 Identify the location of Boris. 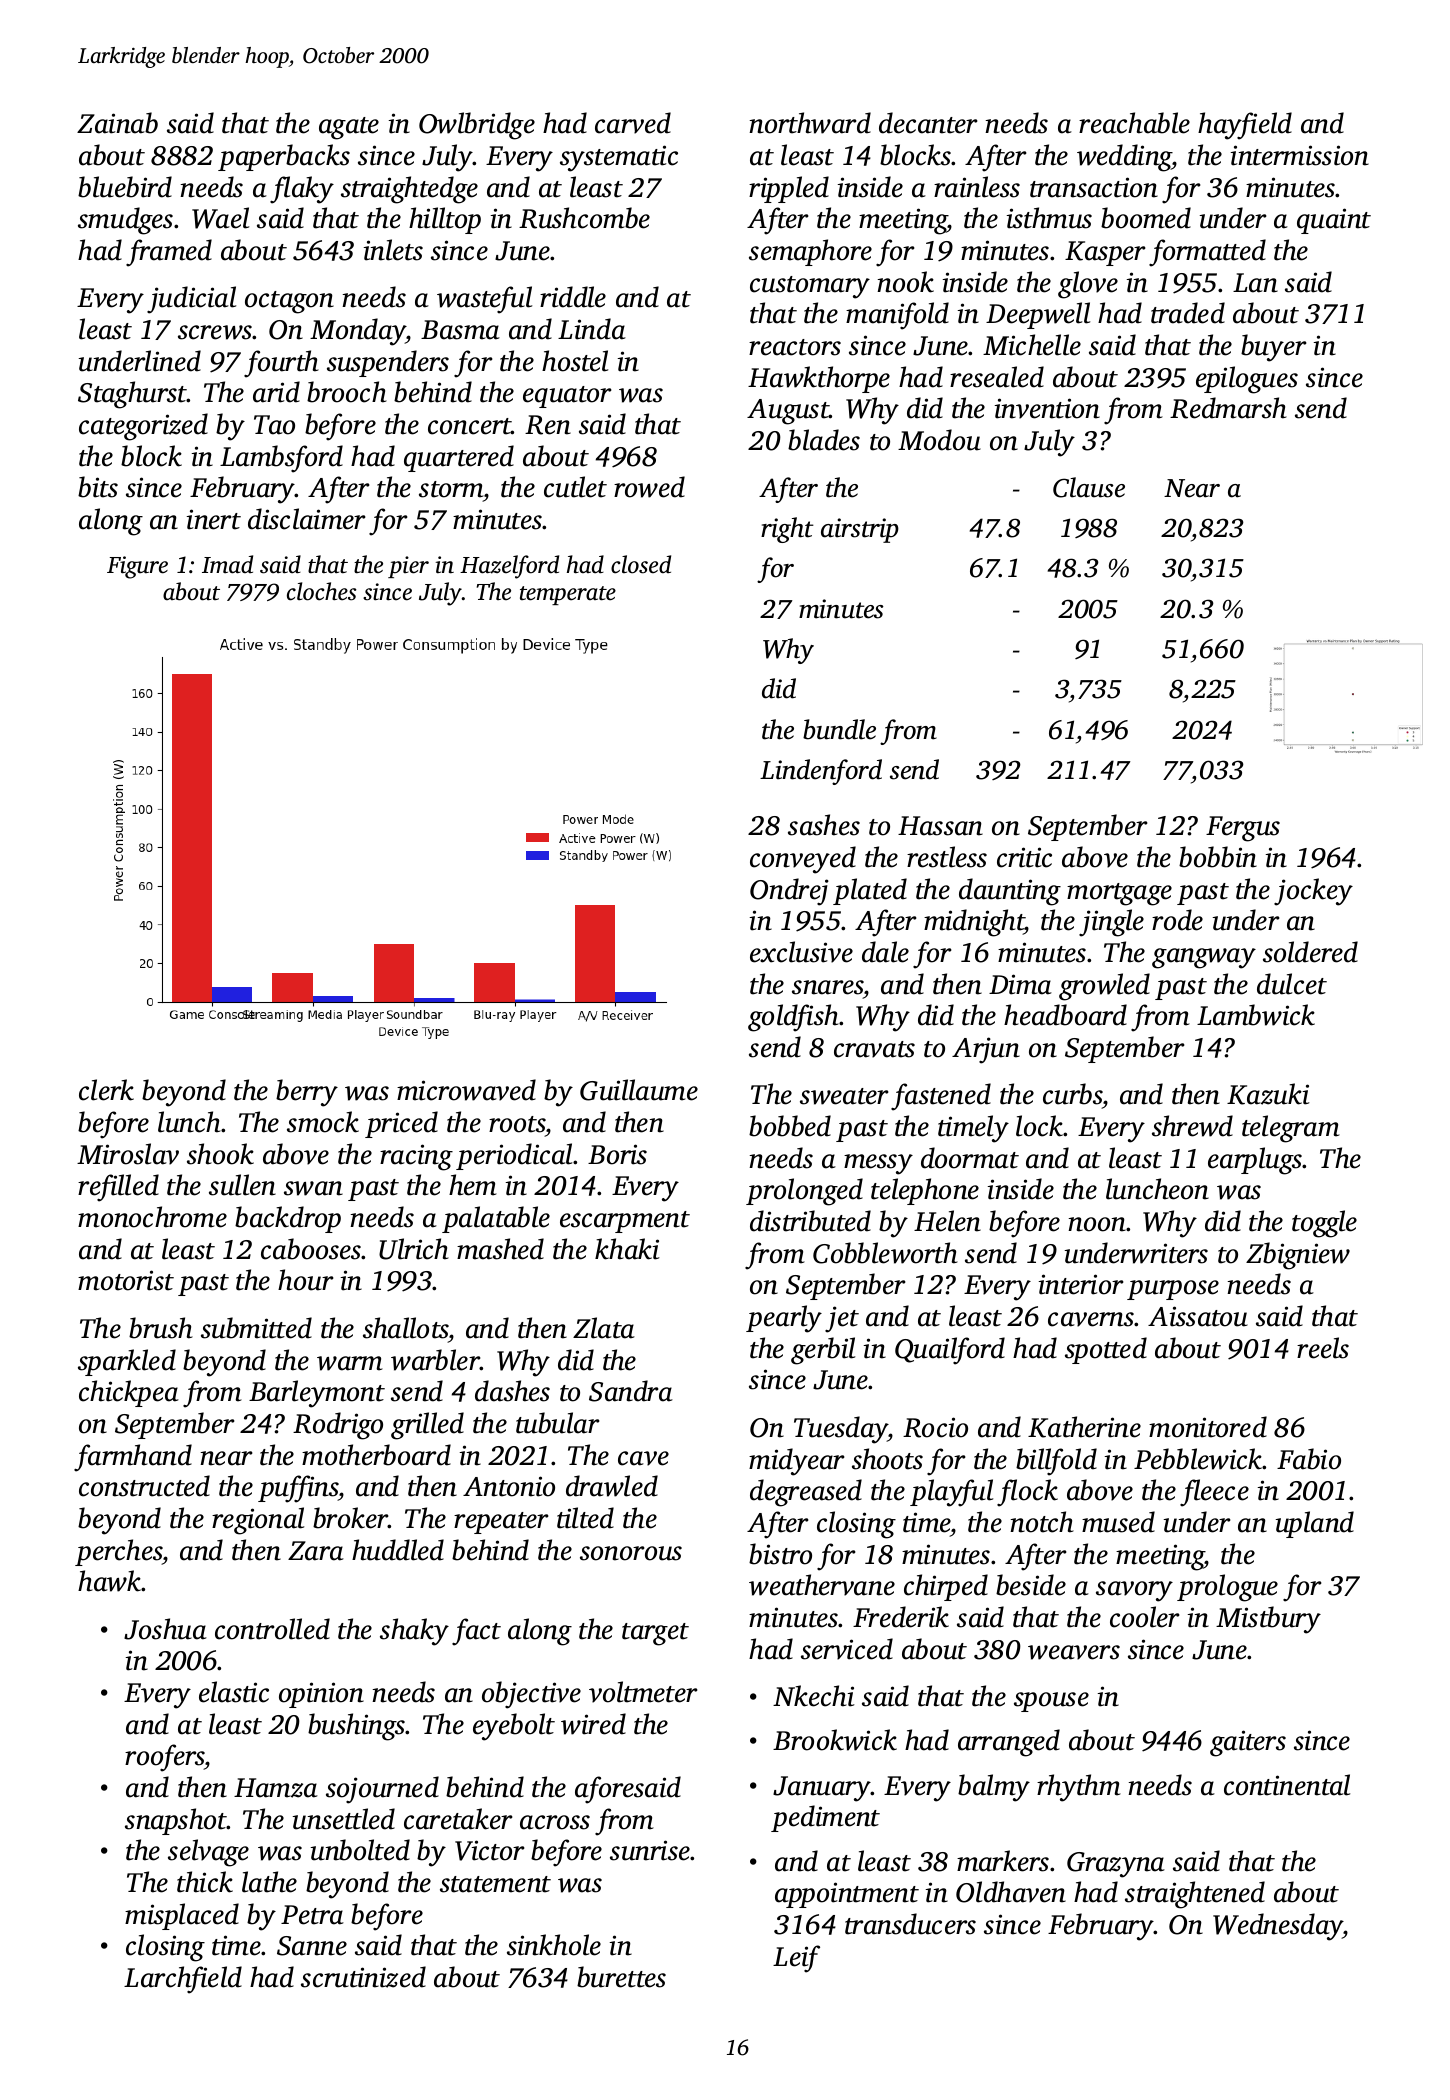
(617, 1154).
